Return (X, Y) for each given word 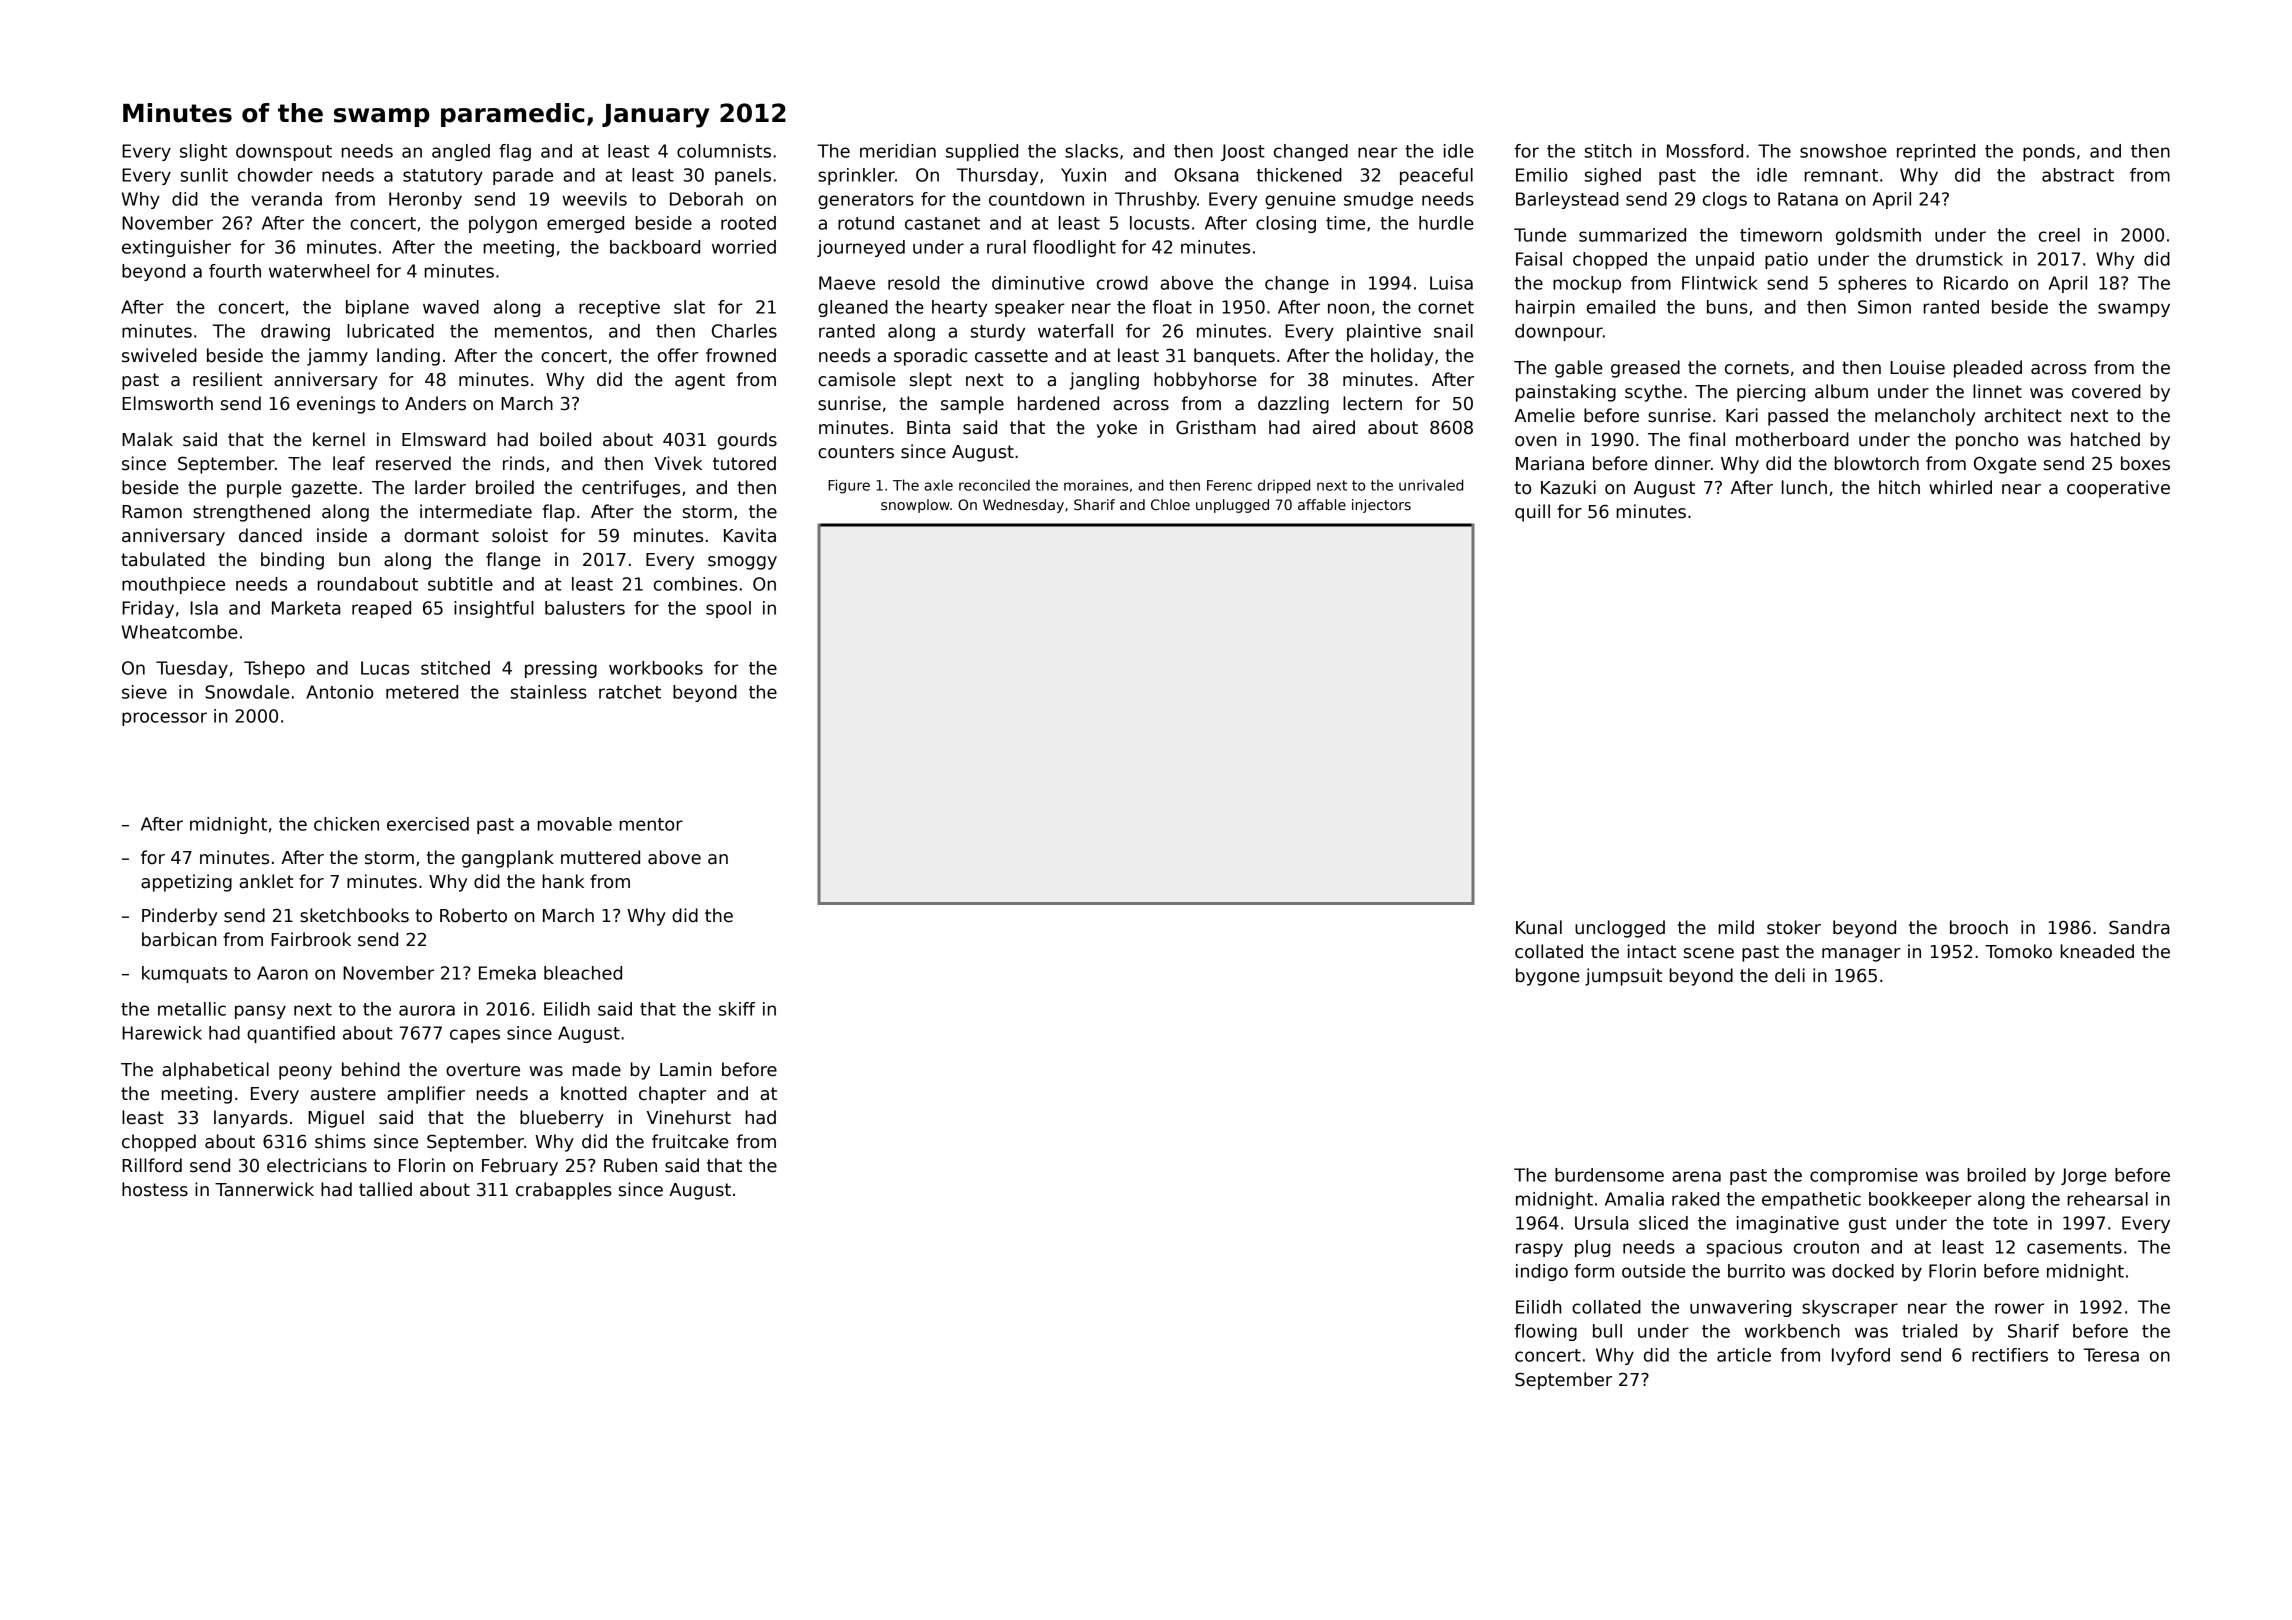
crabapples (564, 1191)
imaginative (1788, 1224)
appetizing (186, 883)
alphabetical (215, 1071)
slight (203, 152)
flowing (1545, 1332)
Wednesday (1023, 506)
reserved (413, 463)
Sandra (2139, 927)
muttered (600, 857)
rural (1006, 247)
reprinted (1936, 152)
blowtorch (1877, 463)
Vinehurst (689, 1117)
